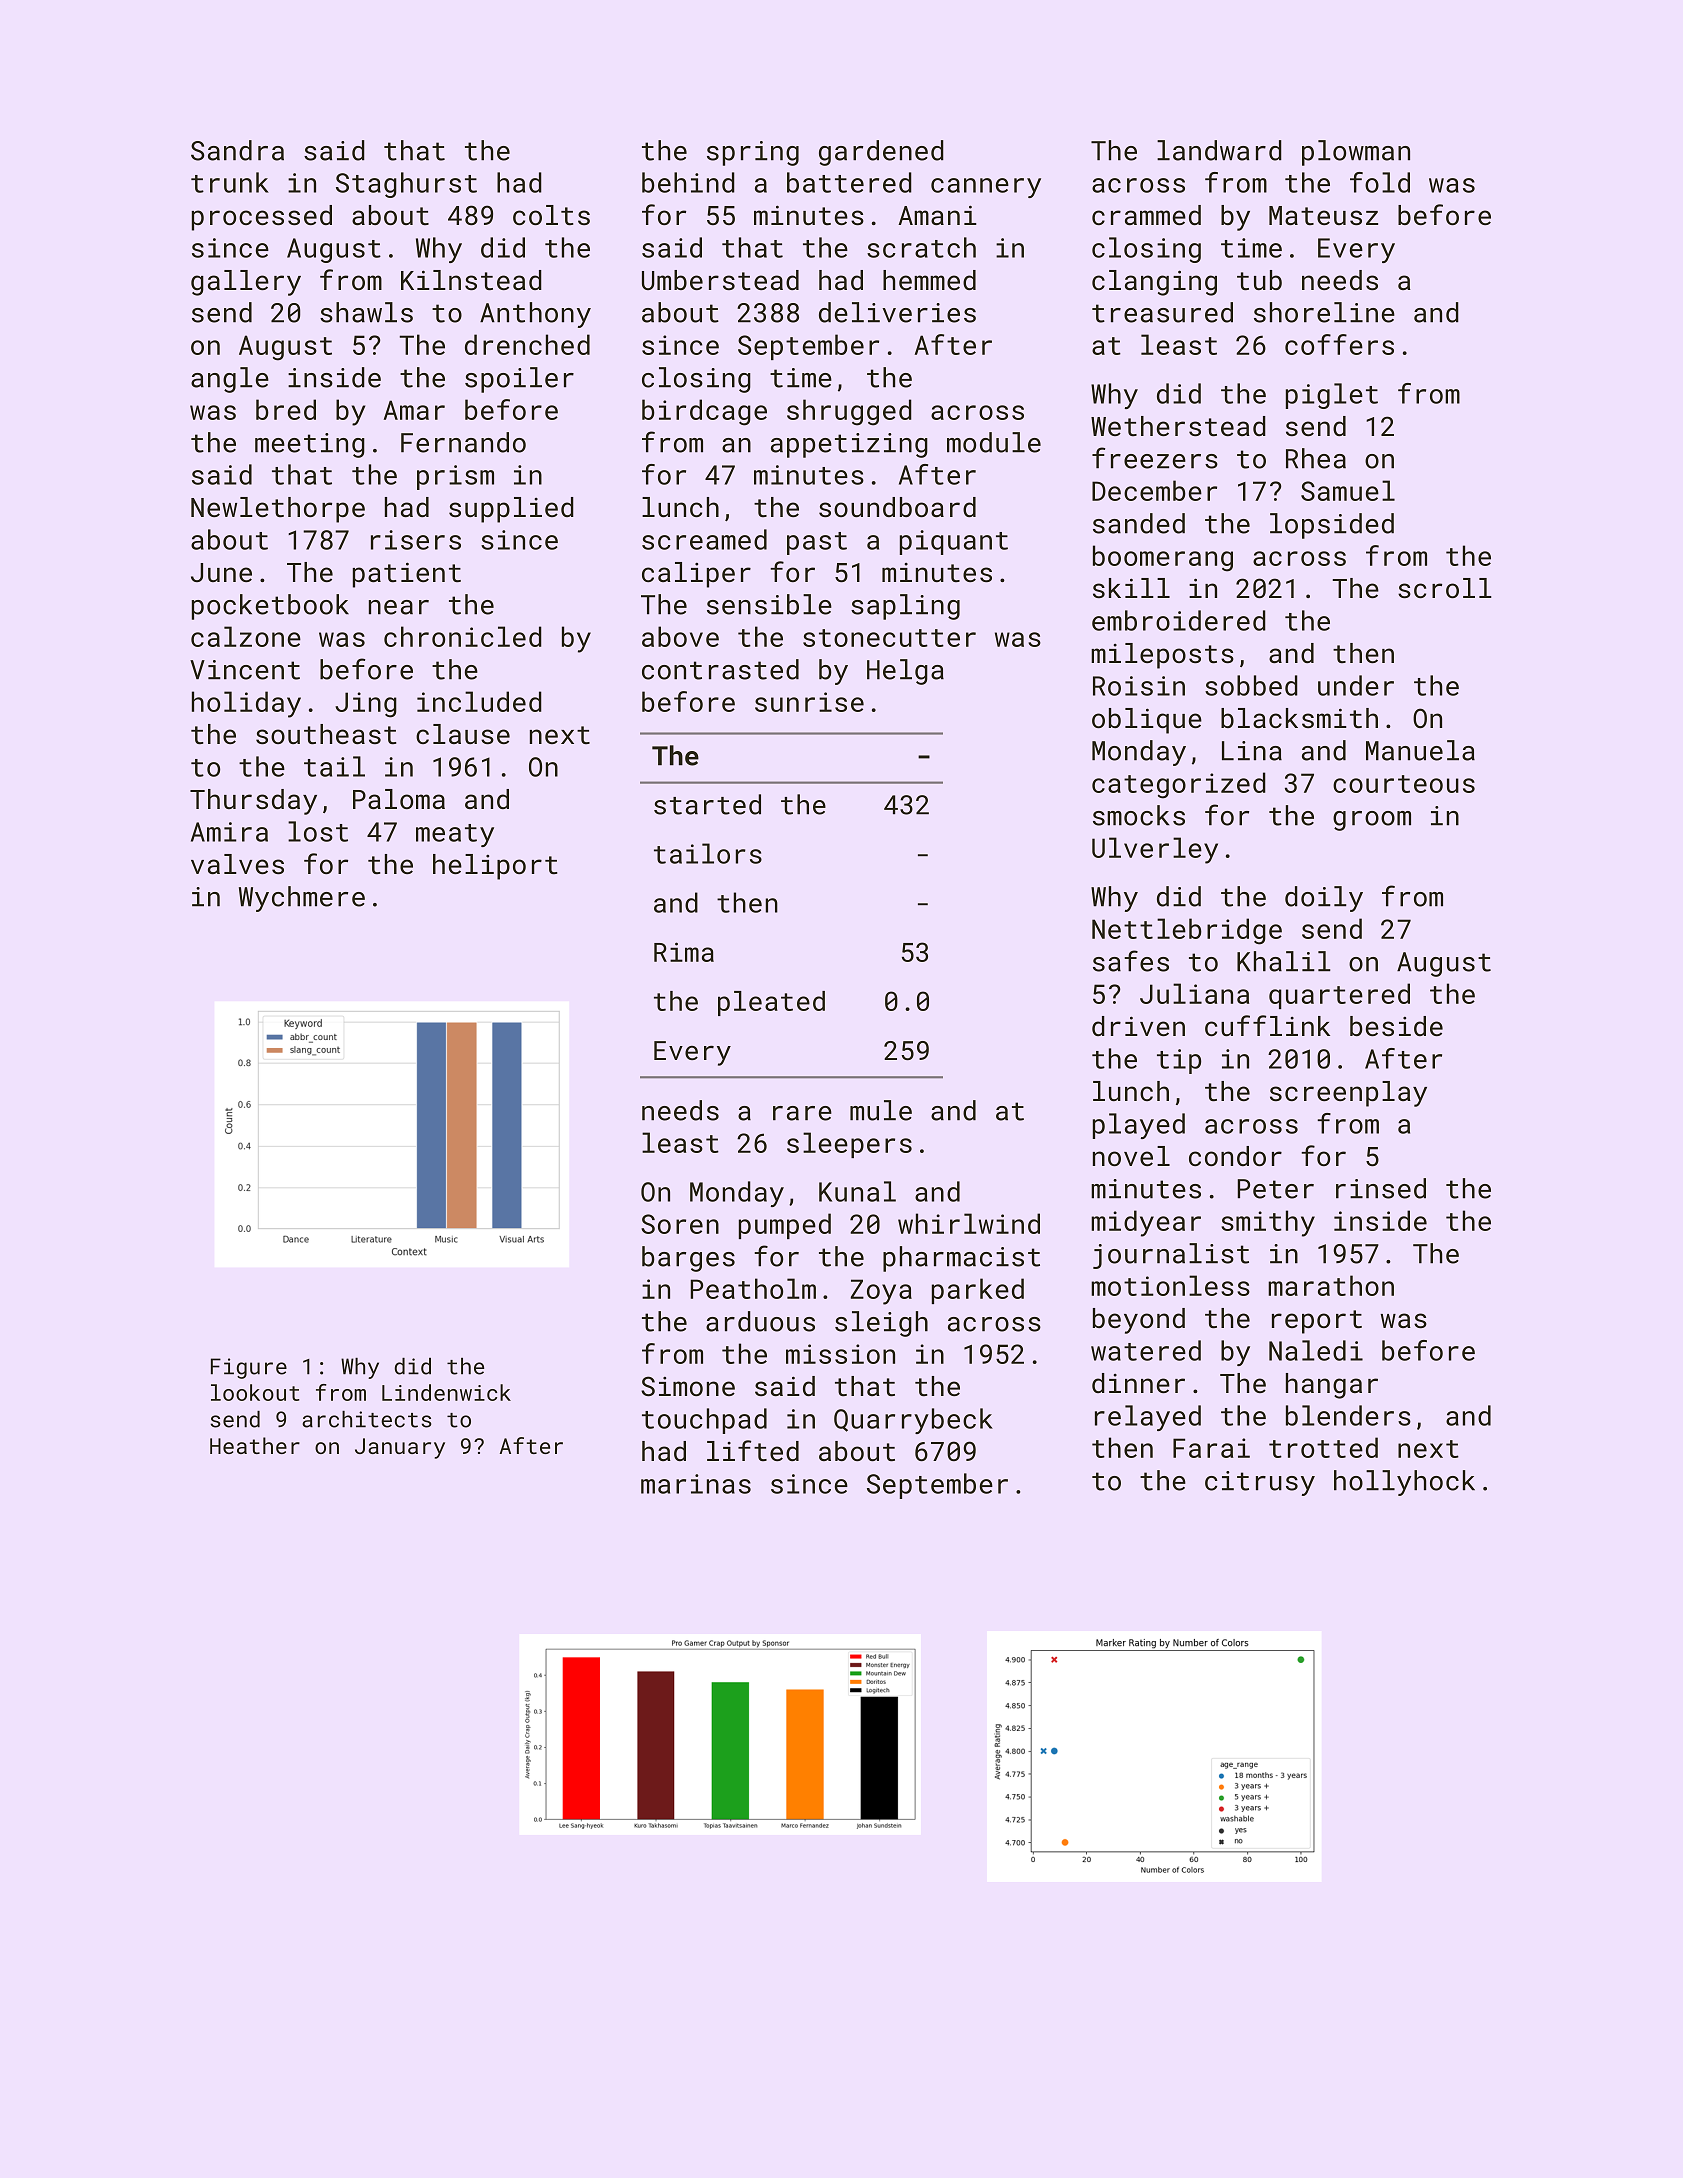 Image resolution: width=1683 pixels, height=2178 pixels. I want to click on Quarrybeck, so click(913, 1421).
